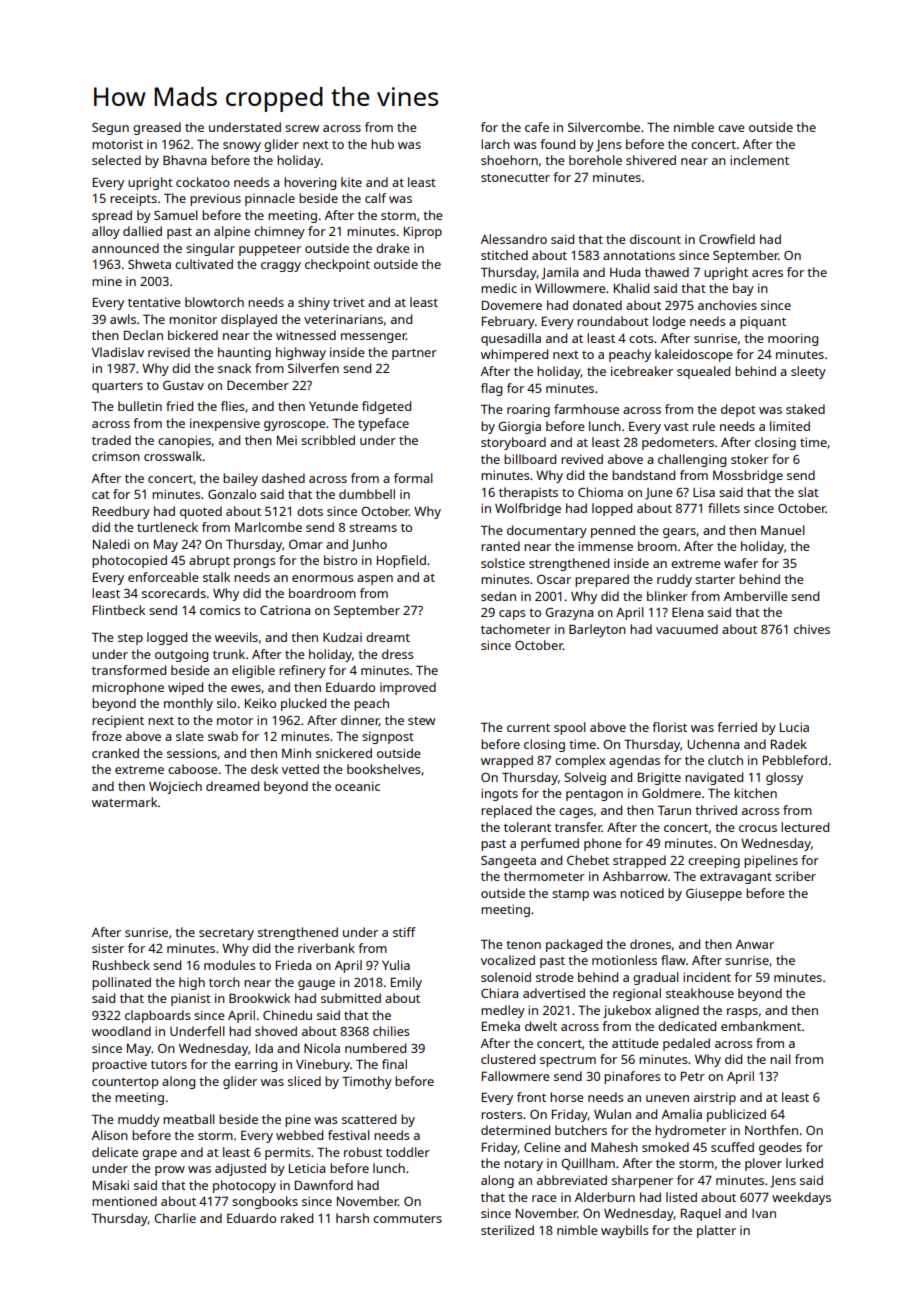  I want to click on complex, so click(580, 761).
